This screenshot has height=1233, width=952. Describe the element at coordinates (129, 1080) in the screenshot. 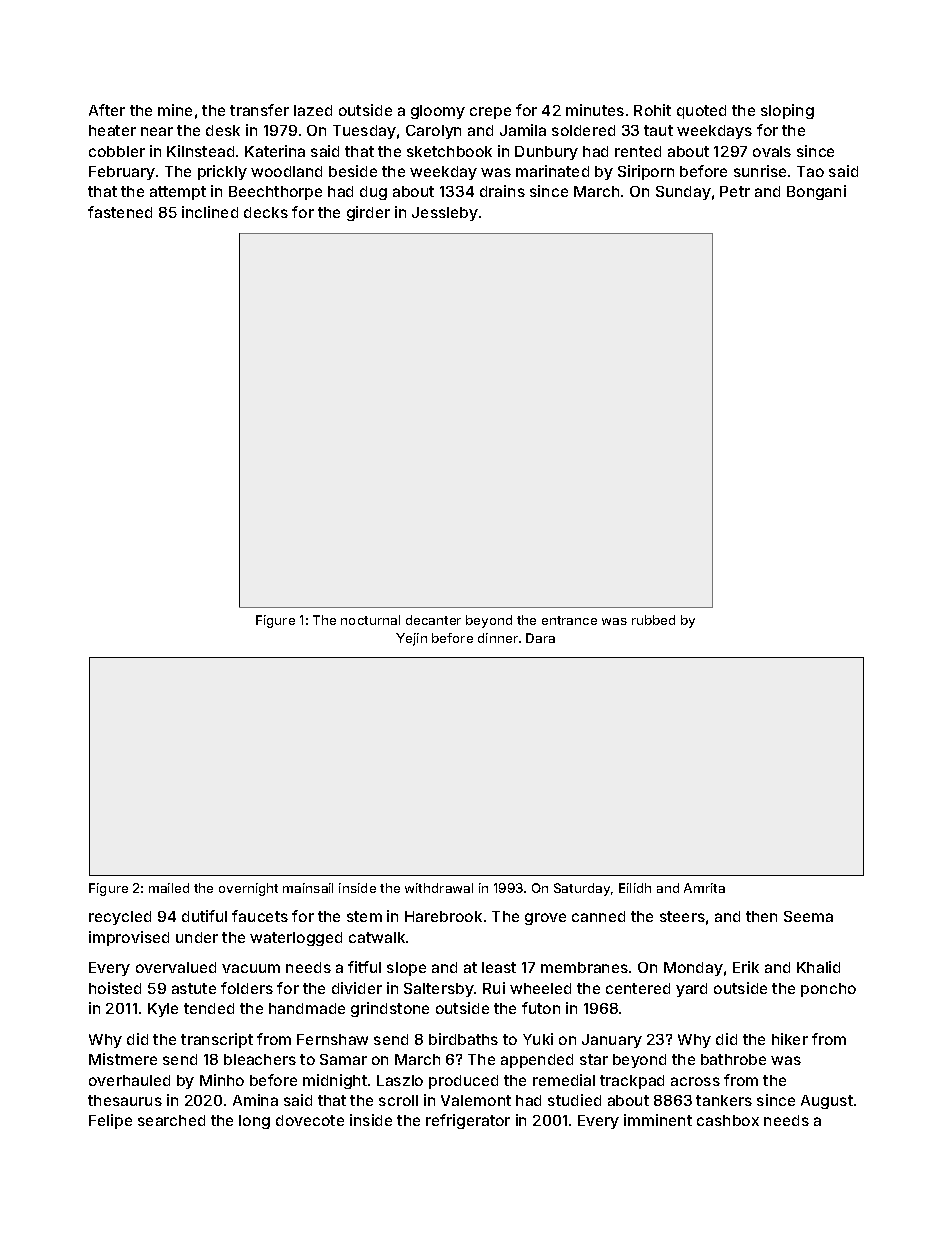

I see `overhauled` at that location.
